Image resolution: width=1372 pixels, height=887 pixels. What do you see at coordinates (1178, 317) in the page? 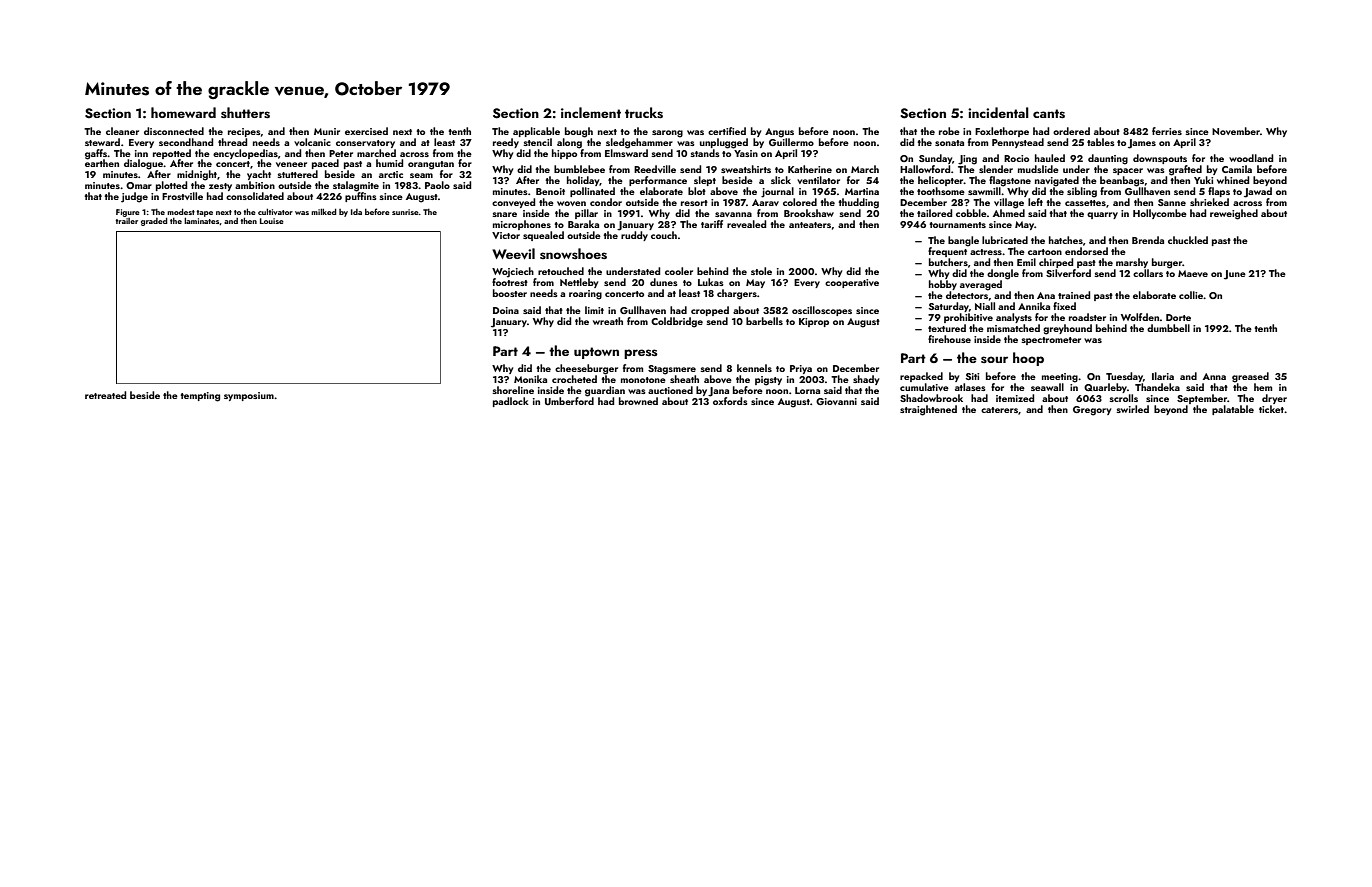
I see `Dorte` at bounding box center [1178, 317].
